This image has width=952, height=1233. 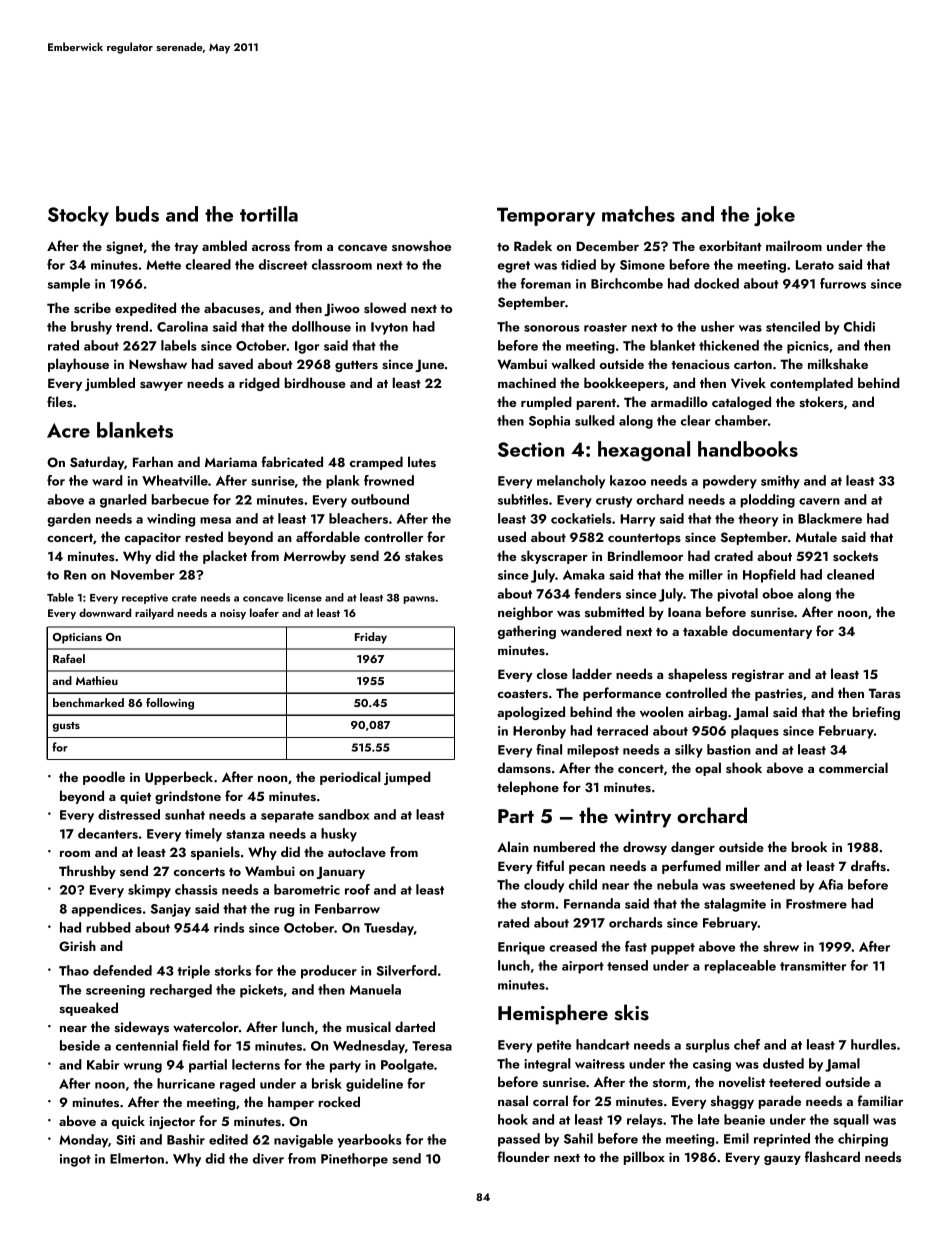 I want to click on bleachers, so click(x=358, y=518).
